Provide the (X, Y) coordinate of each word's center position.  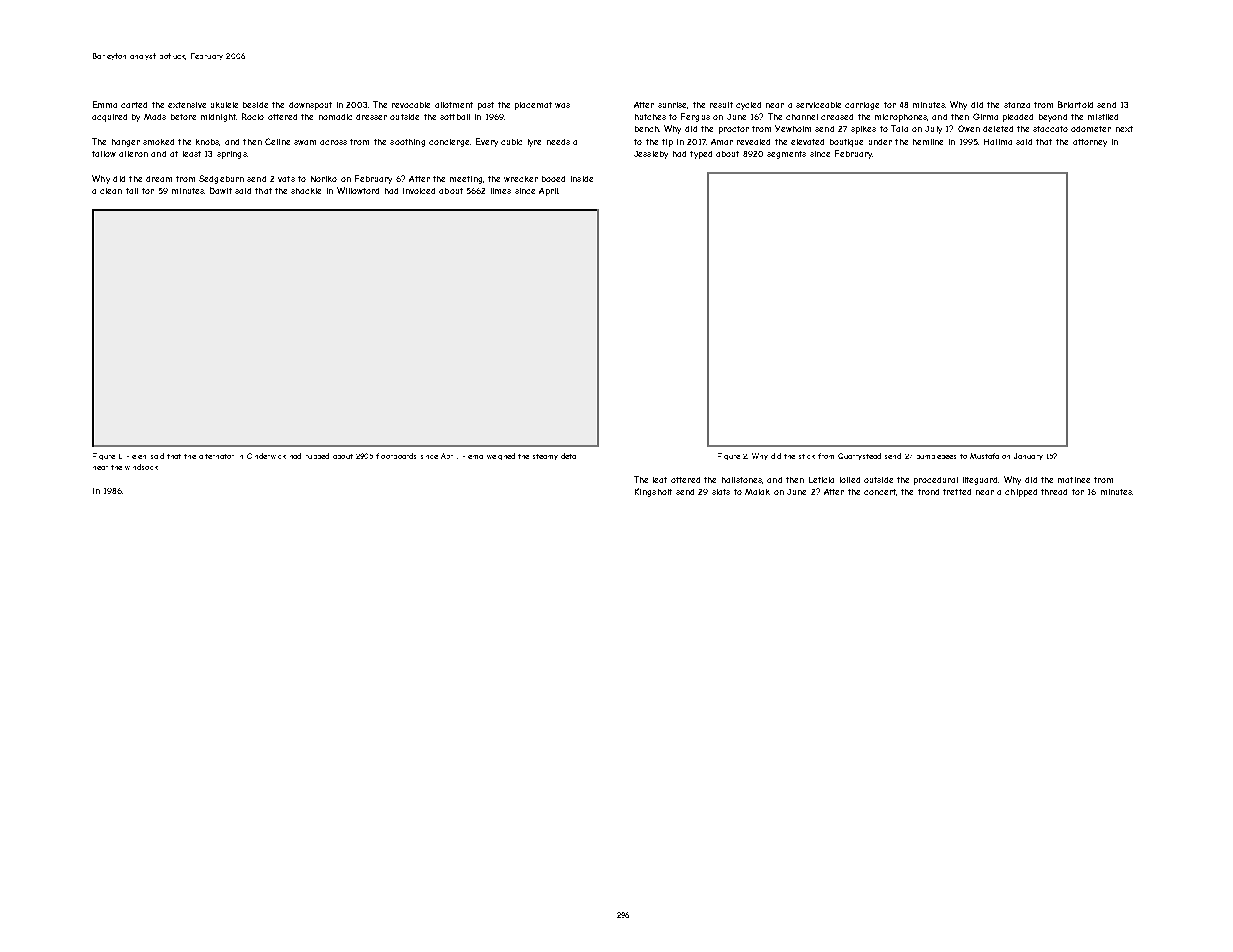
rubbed (317, 456)
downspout (310, 106)
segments (786, 155)
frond (928, 492)
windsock (141, 467)
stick (807, 456)
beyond (1053, 118)
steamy (545, 457)
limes (501, 191)
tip (667, 143)
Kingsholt (653, 492)
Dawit (221, 190)
